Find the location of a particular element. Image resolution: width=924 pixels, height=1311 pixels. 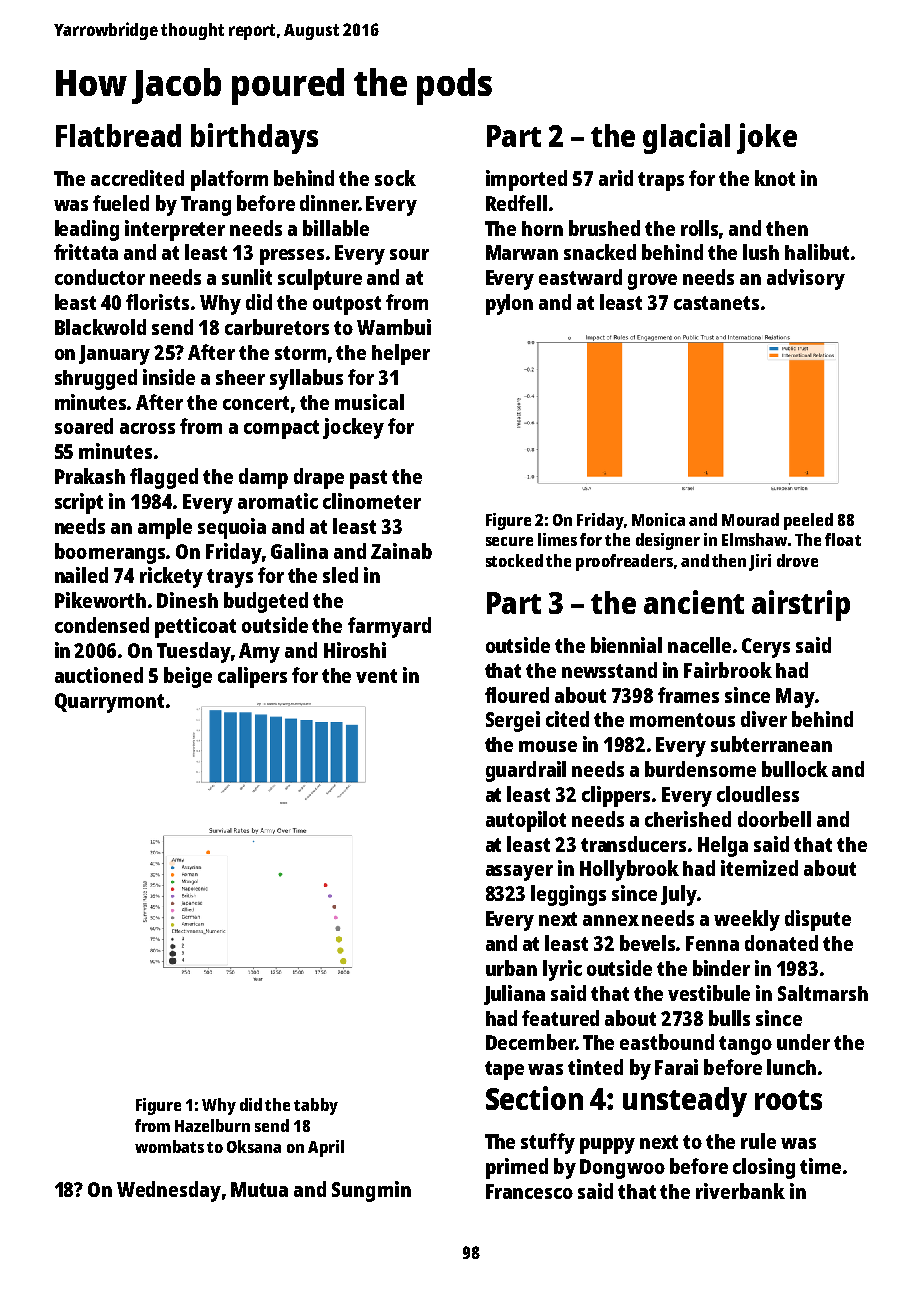

secure is located at coordinates (509, 541).
